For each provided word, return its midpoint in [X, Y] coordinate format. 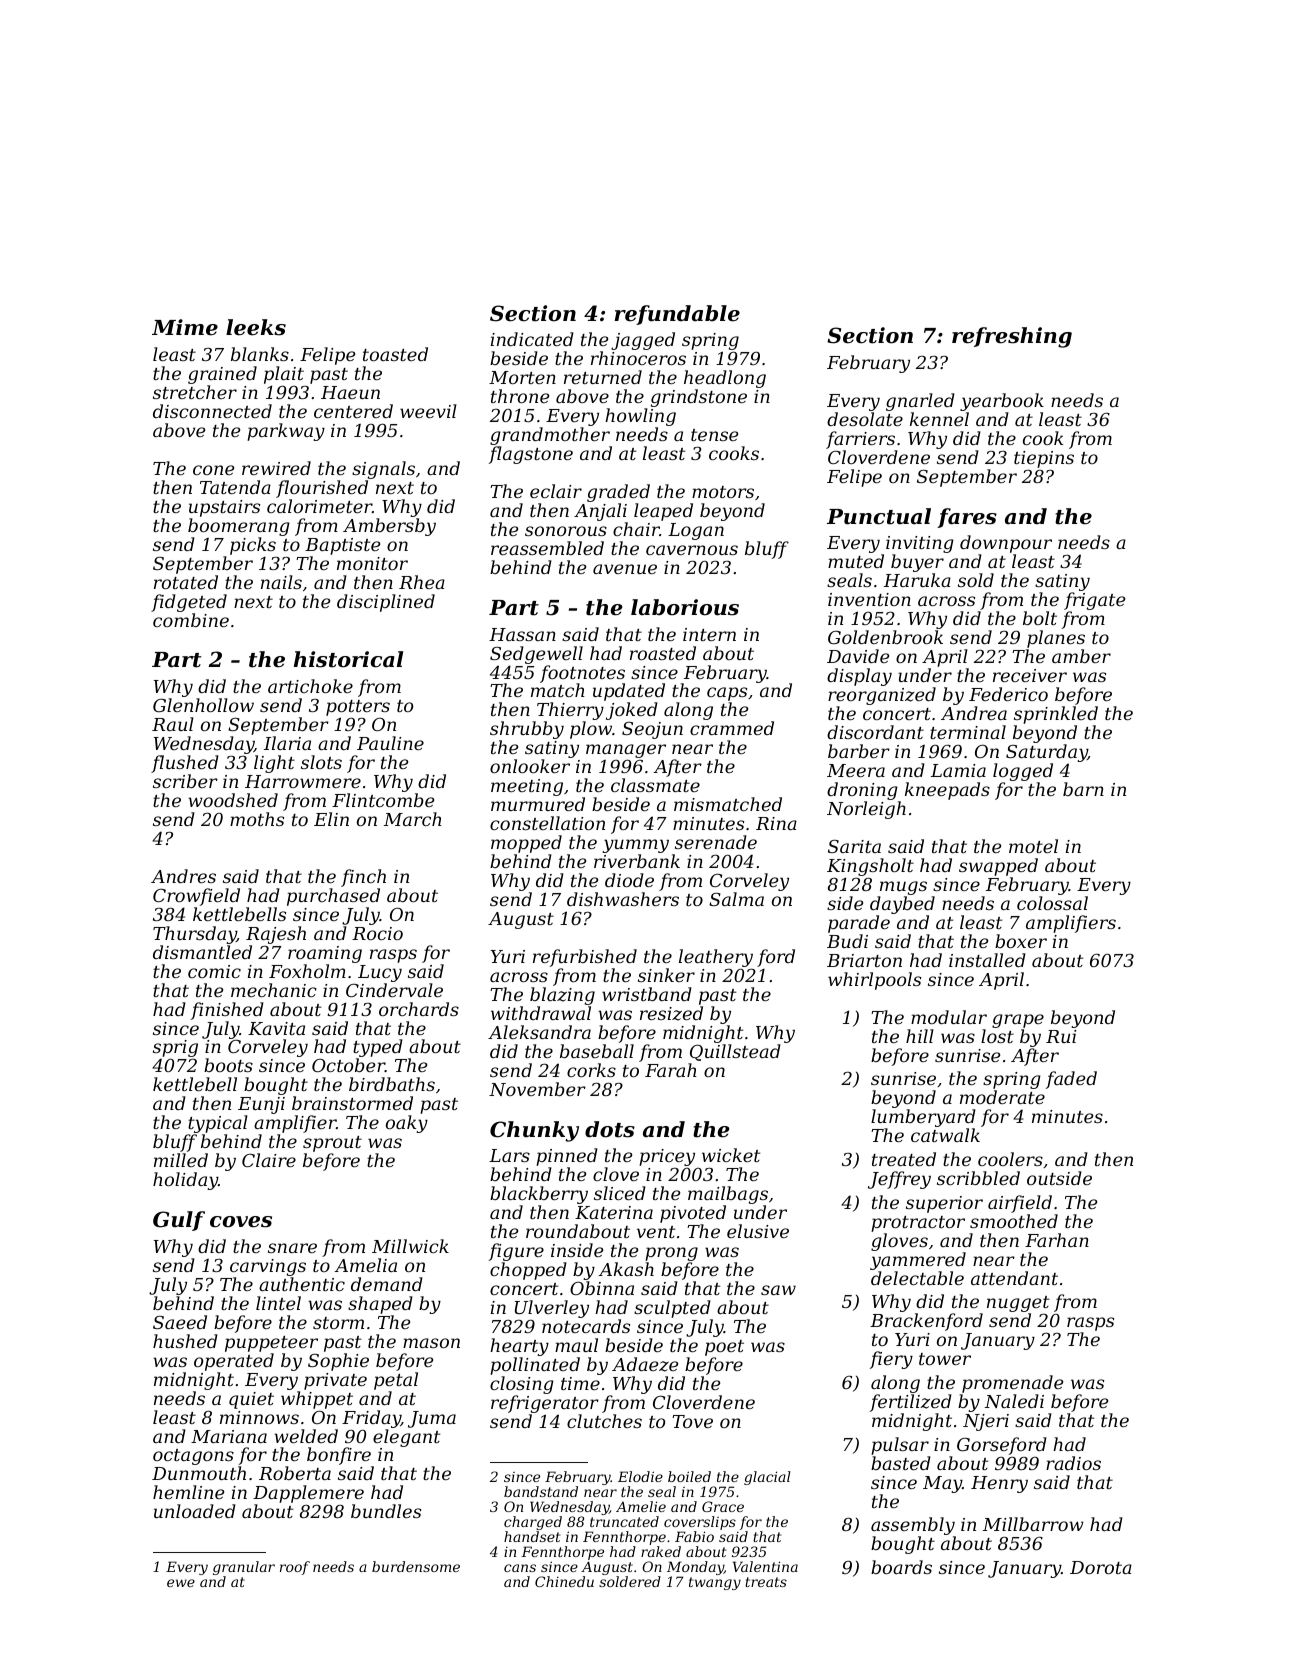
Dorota [1101, 1567]
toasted [395, 354]
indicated [532, 339]
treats [766, 1582]
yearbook [1002, 402]
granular [244, 1568]
